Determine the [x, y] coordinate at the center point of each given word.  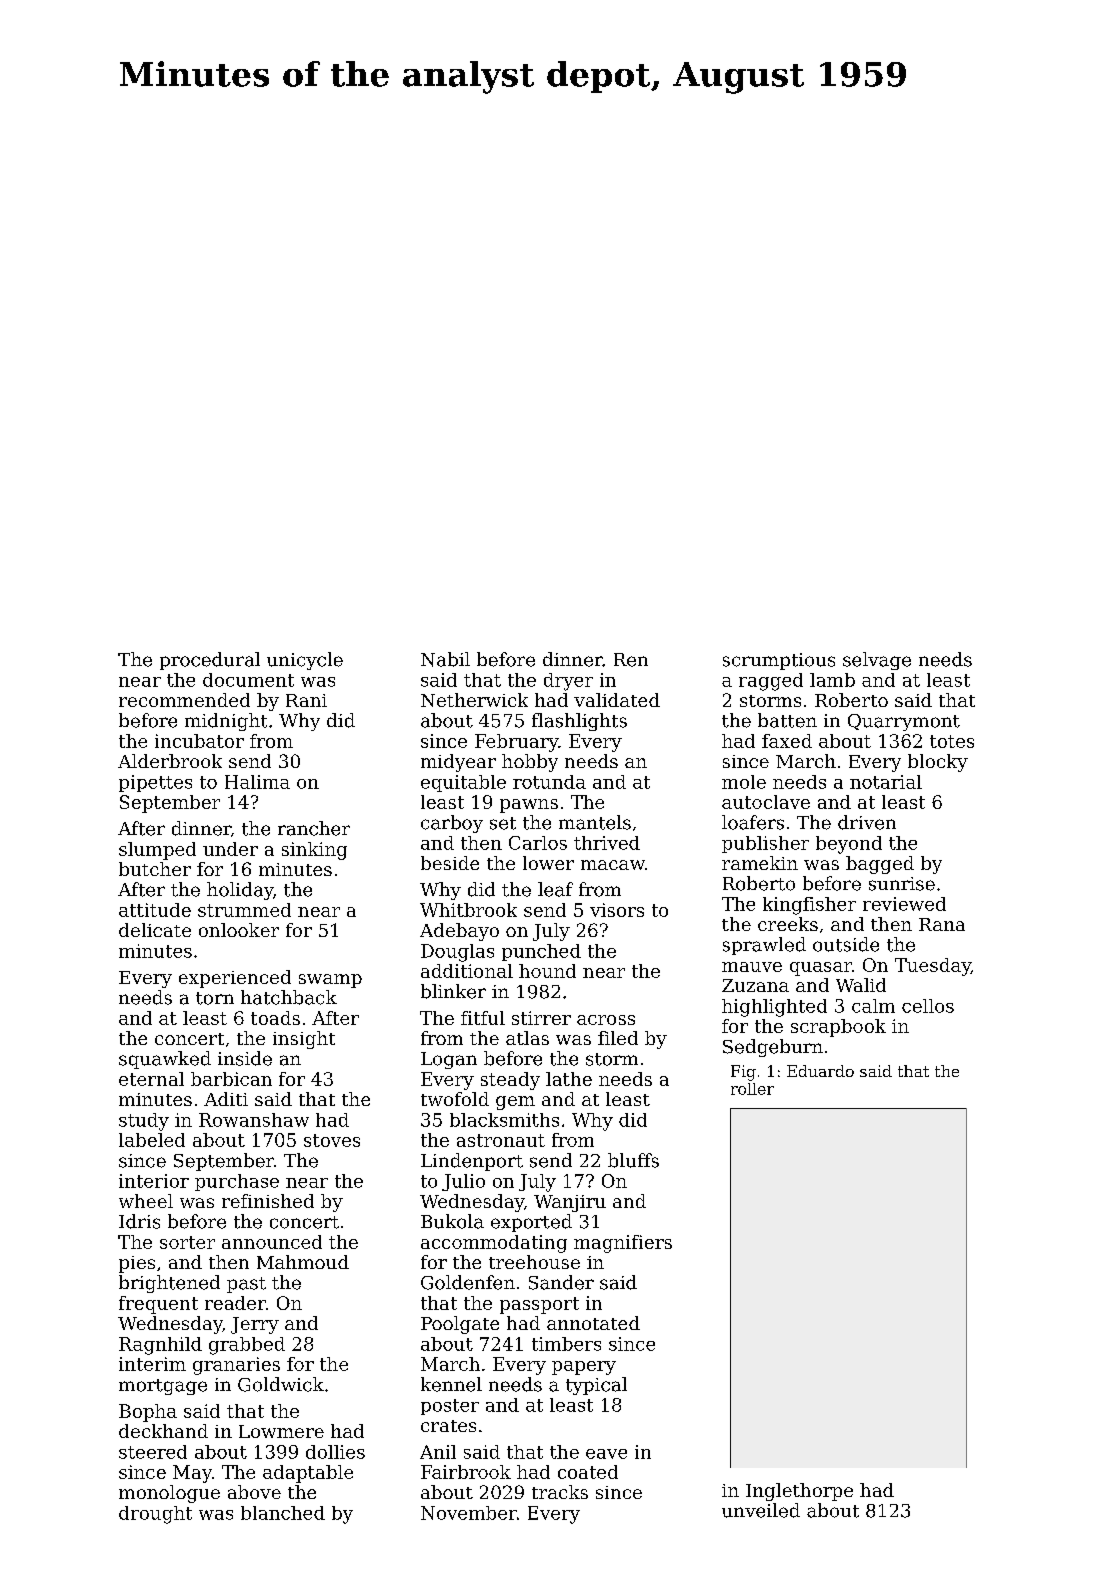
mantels [595, 822]
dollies [335, 1452]
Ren [631, 660]
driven [867, 822]
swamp [330, 981]
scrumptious [779, 661]
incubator [199, 741]
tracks [560, 1492]
